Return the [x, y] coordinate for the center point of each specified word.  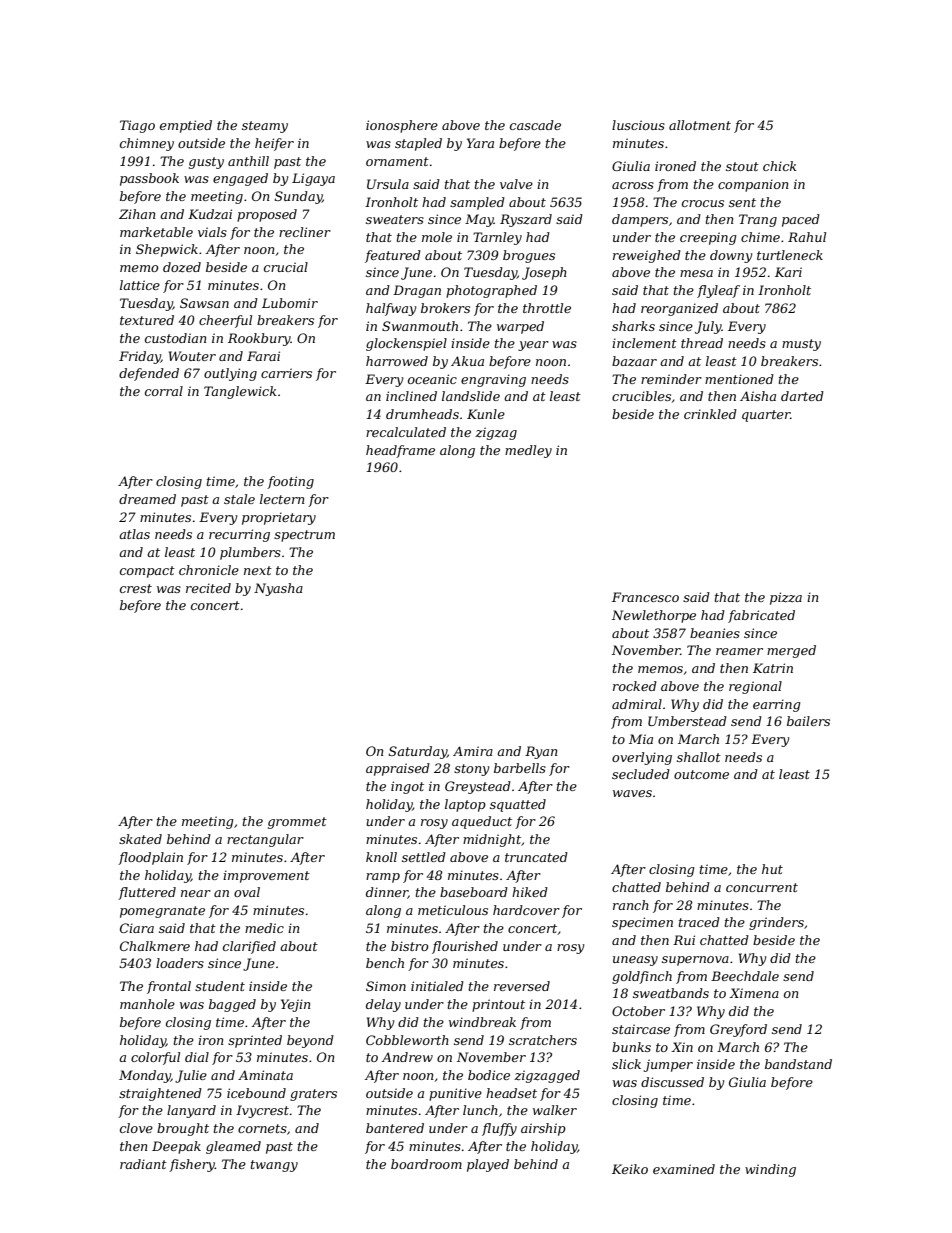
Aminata [265, 1075]
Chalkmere [155, 946]
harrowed [397, 361]
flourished [465, 947]
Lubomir [290, 303]
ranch [631, 905]
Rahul [807, 237]
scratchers [543, 1040]
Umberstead [687, 721]
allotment [700, 125]
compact [147, 572]
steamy [265, 127]
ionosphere [402, 126]
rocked [635, 686]
